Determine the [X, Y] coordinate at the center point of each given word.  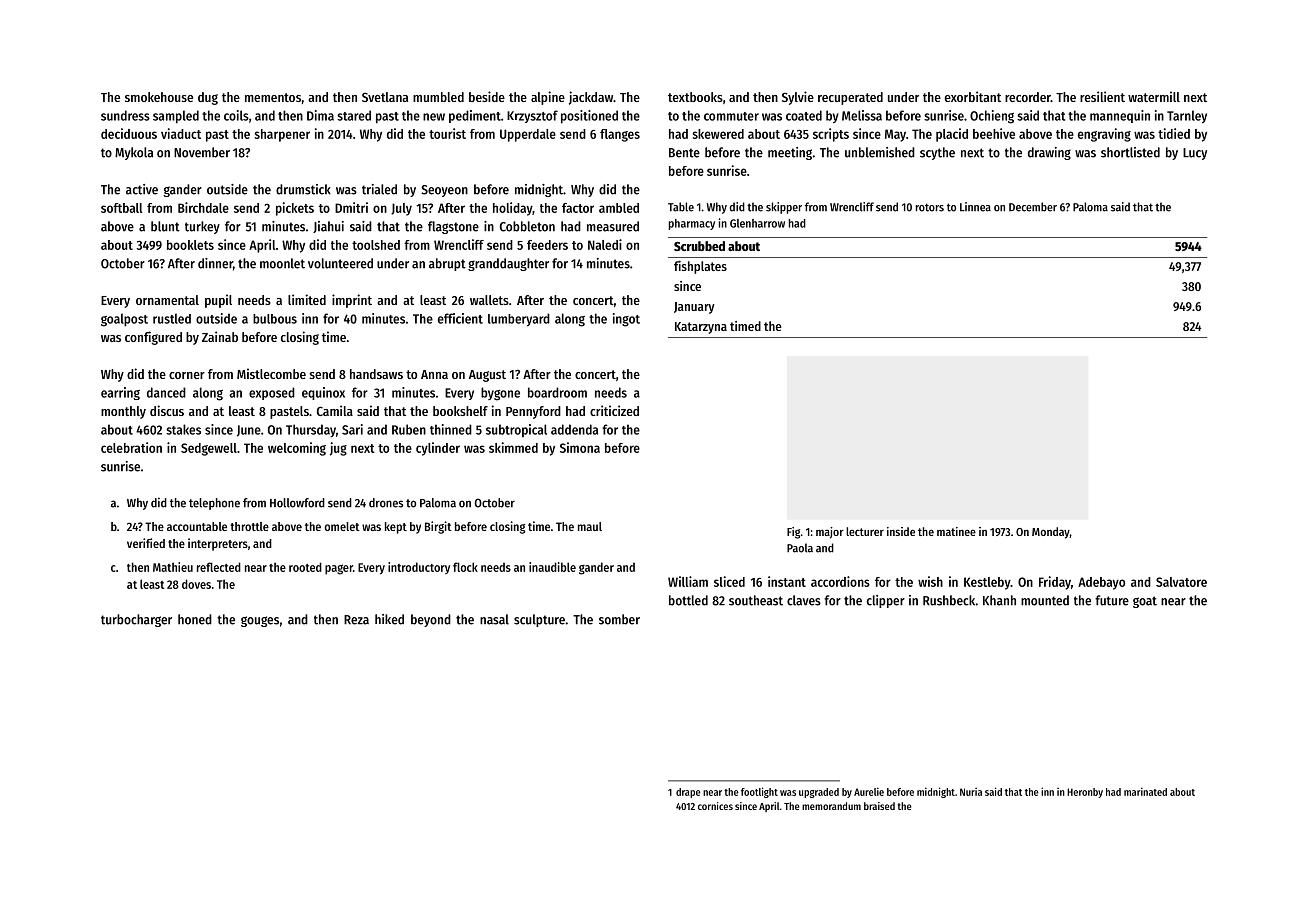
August [487, 376]
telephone [214, 504]
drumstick [303, 189]
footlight [759, 792]
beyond [431, 620]
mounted [1045, 600]
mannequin [1120, 116]
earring [120, 393]
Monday [1051, 533]
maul [590, 526]
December [1033, 207]
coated [804, 115]
